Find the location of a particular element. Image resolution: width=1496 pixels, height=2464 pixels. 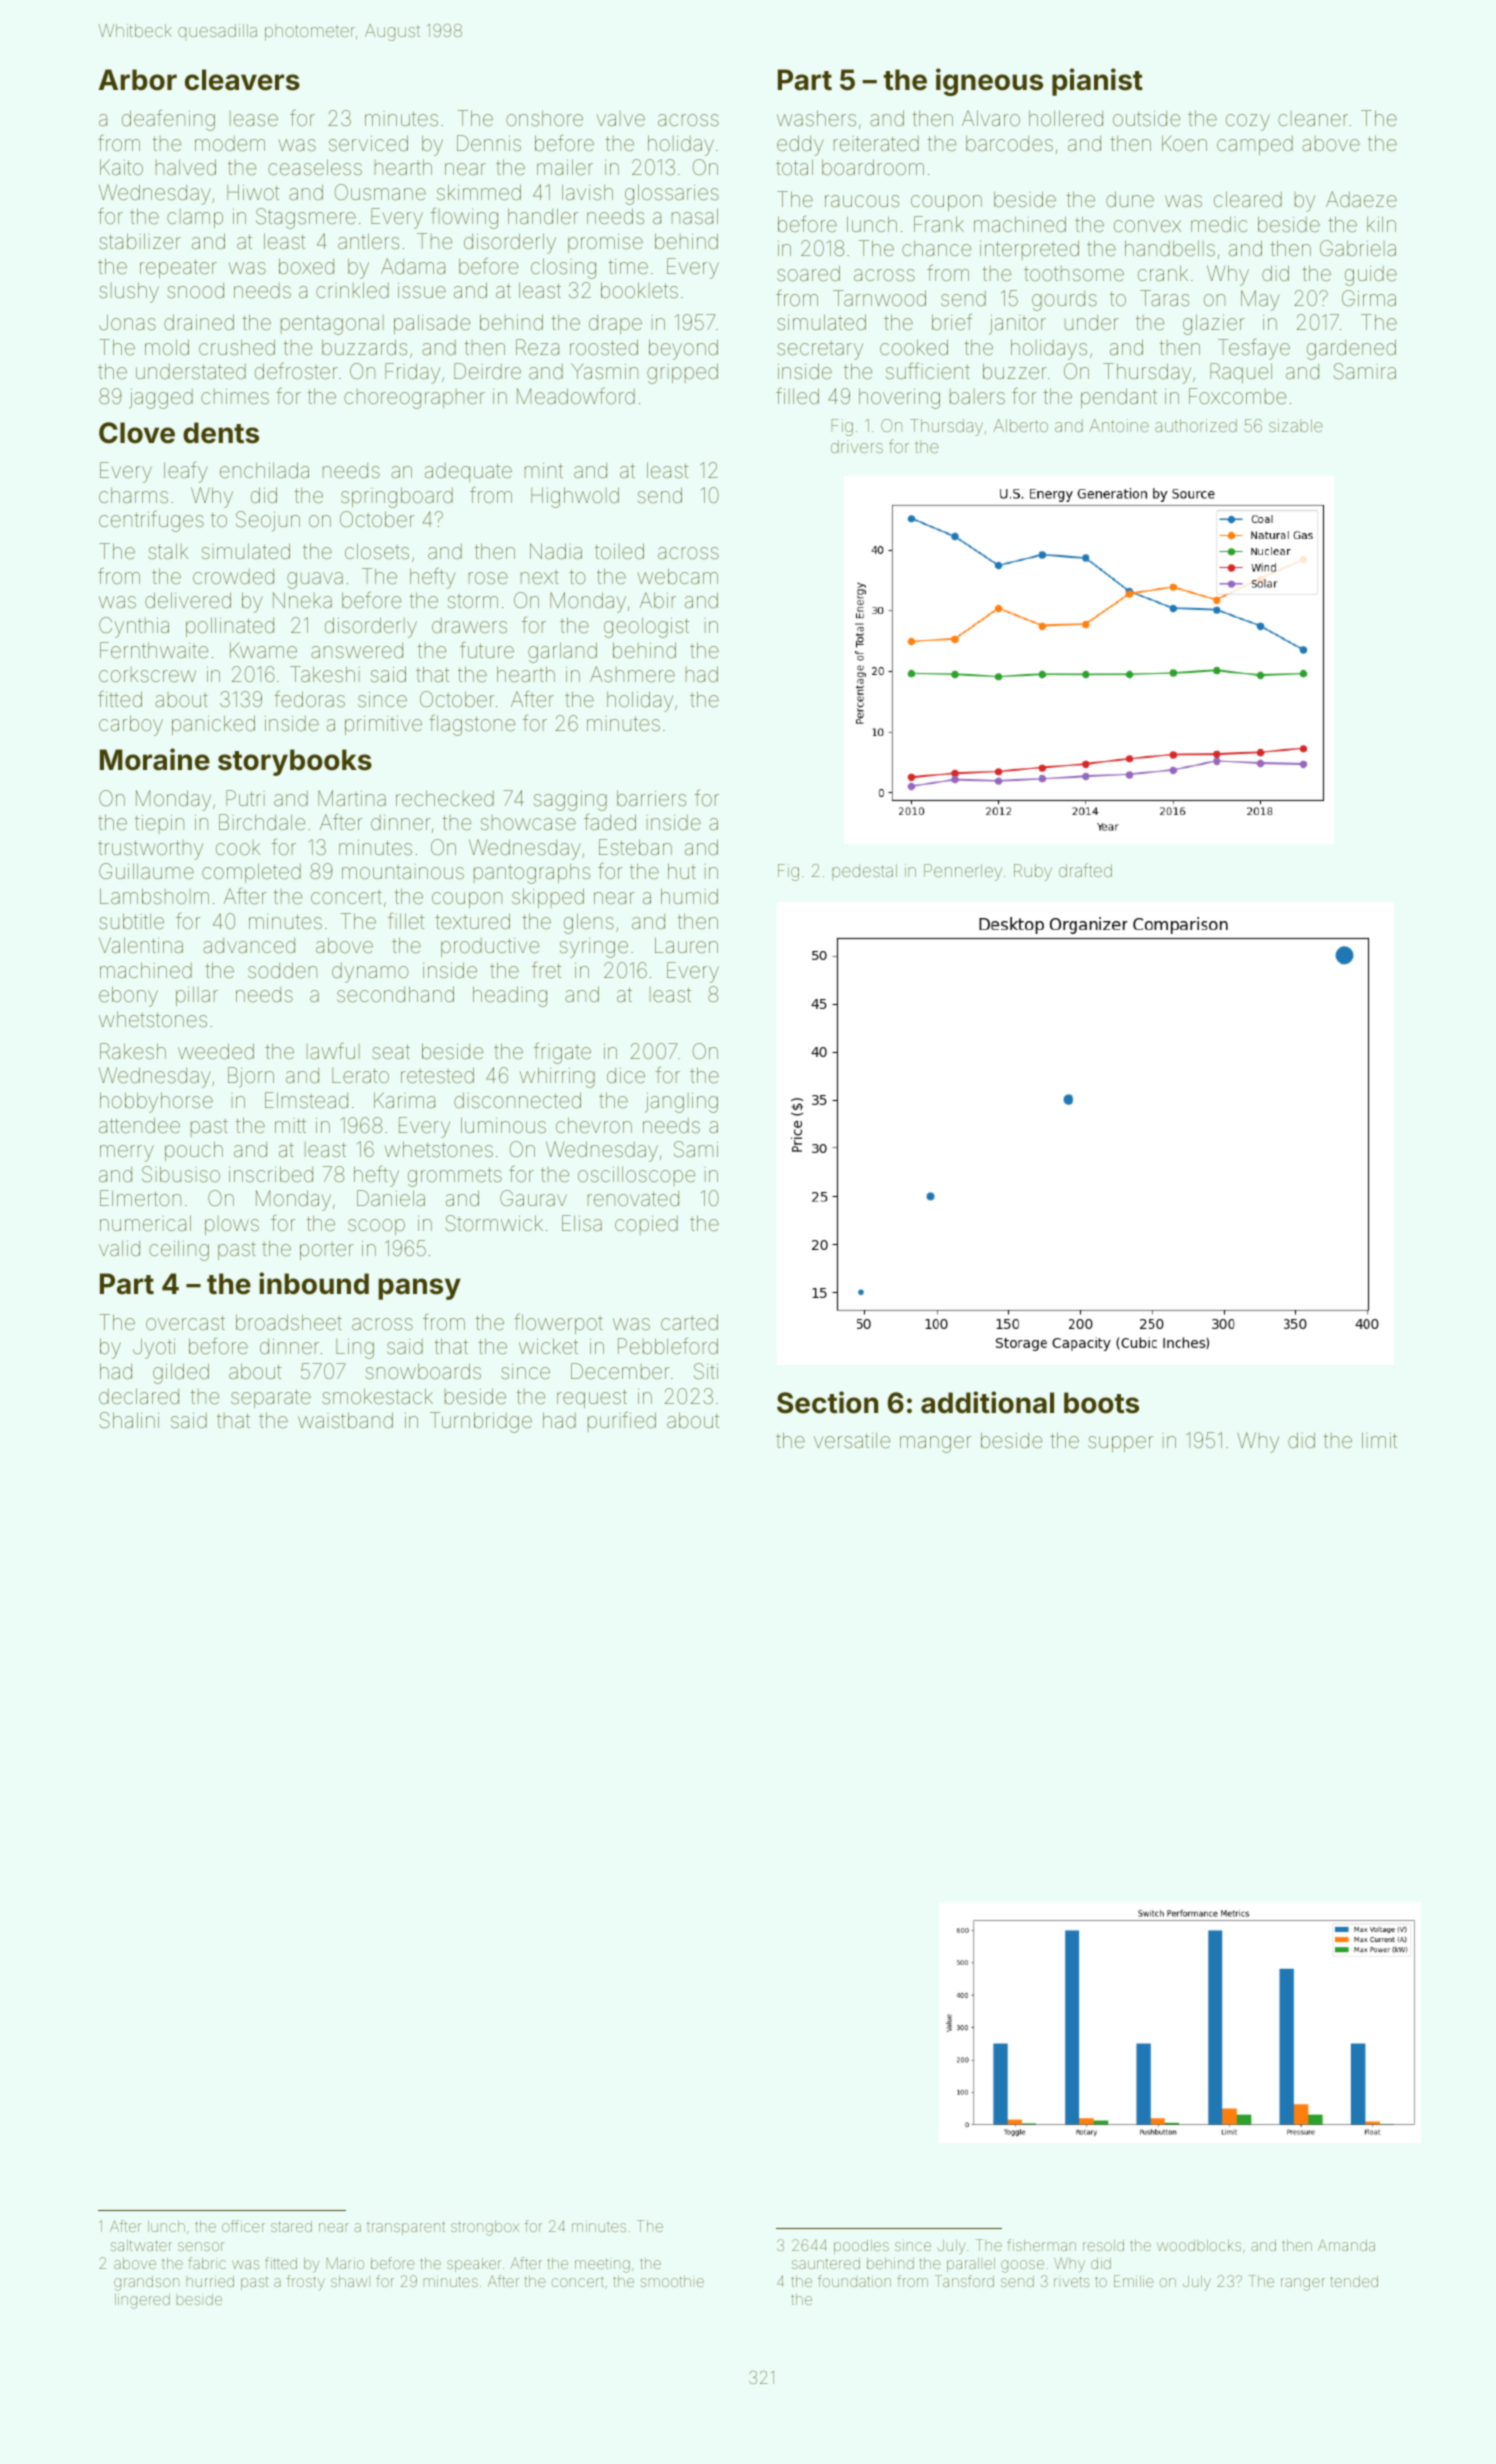

Amanda is located at coordinates (1346, 2245).
